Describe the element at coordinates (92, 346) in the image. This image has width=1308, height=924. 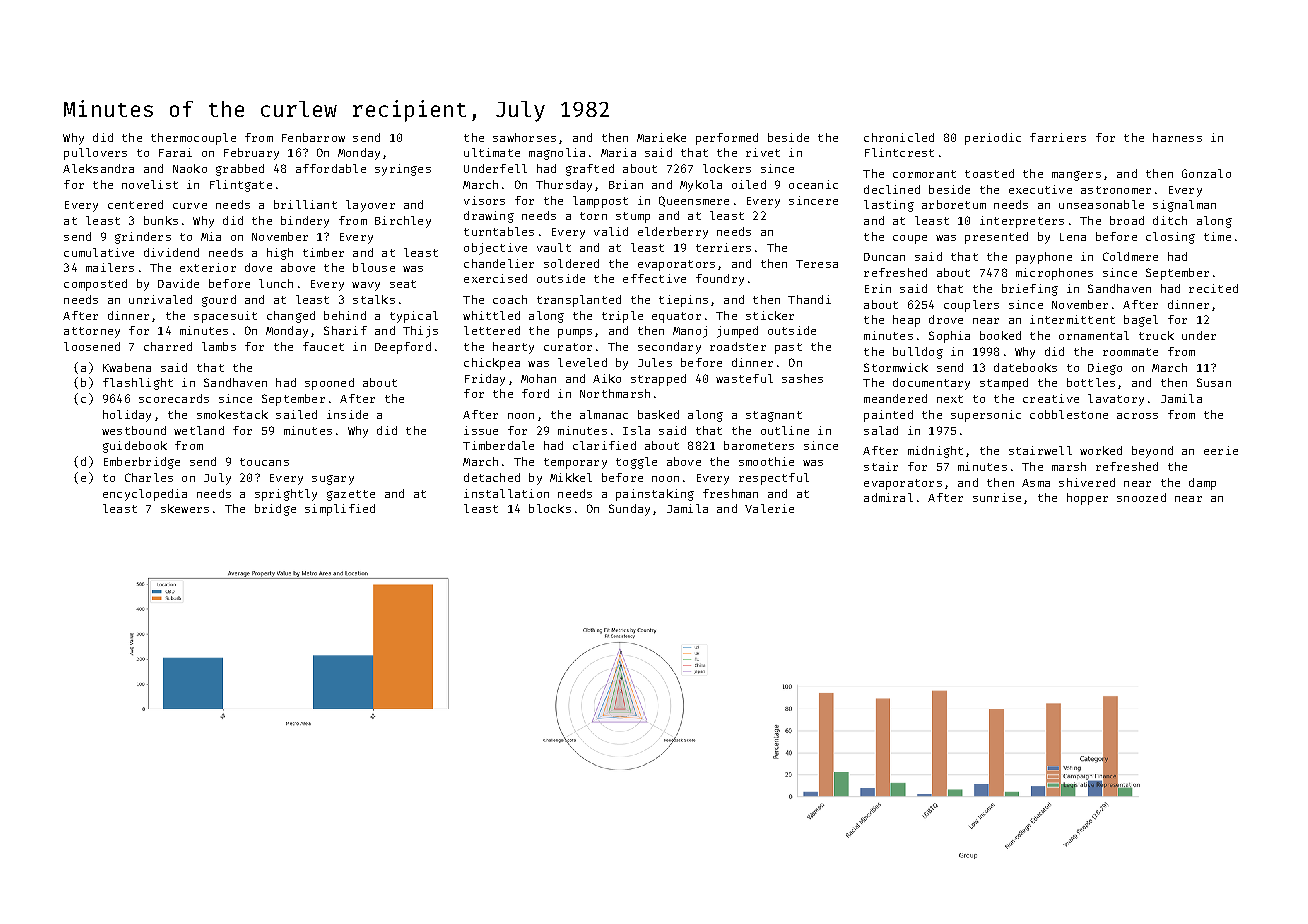
I see `loosened` at that location.
